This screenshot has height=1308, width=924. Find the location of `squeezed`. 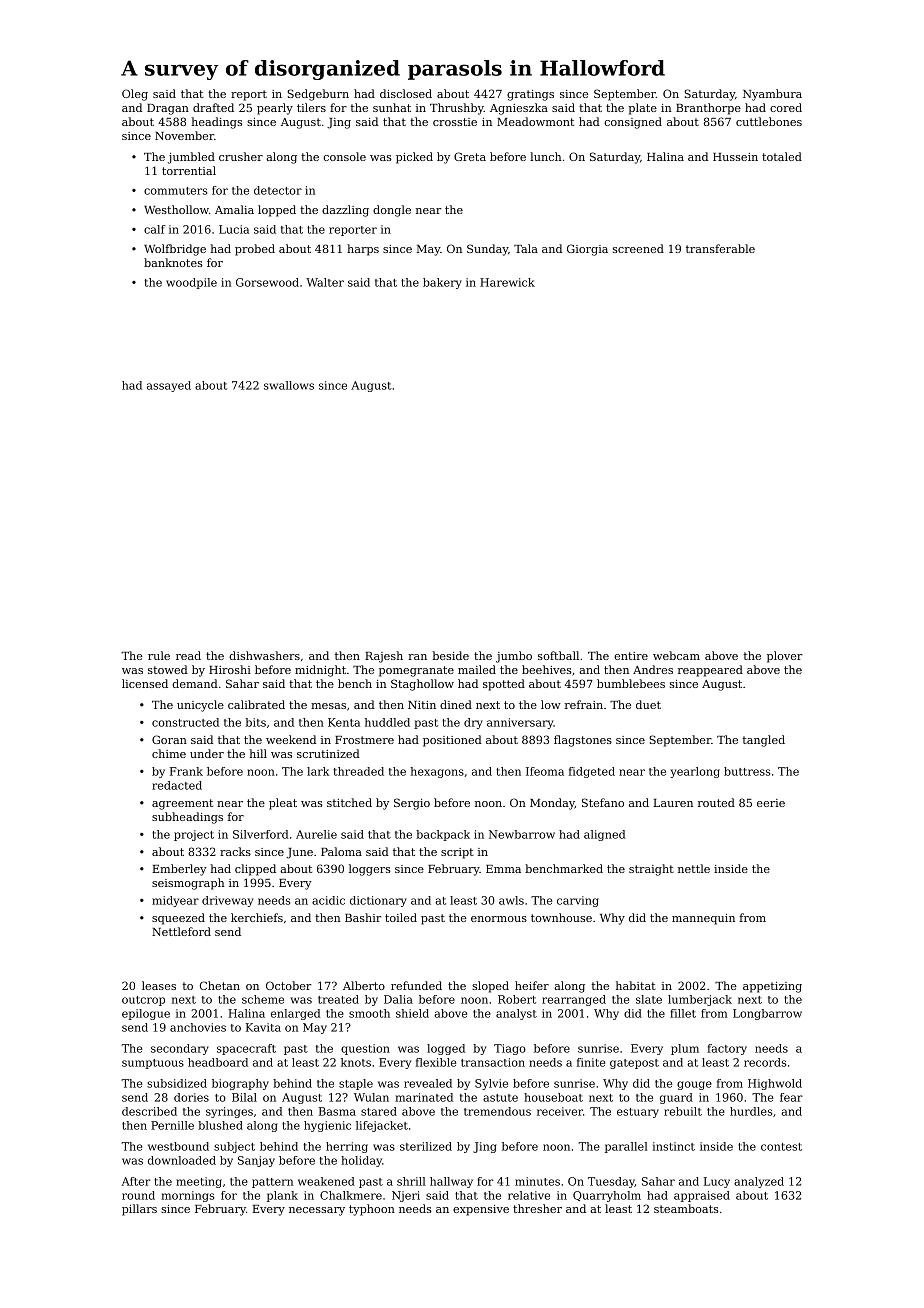

squeezed is located at coordinates (178, 919).
